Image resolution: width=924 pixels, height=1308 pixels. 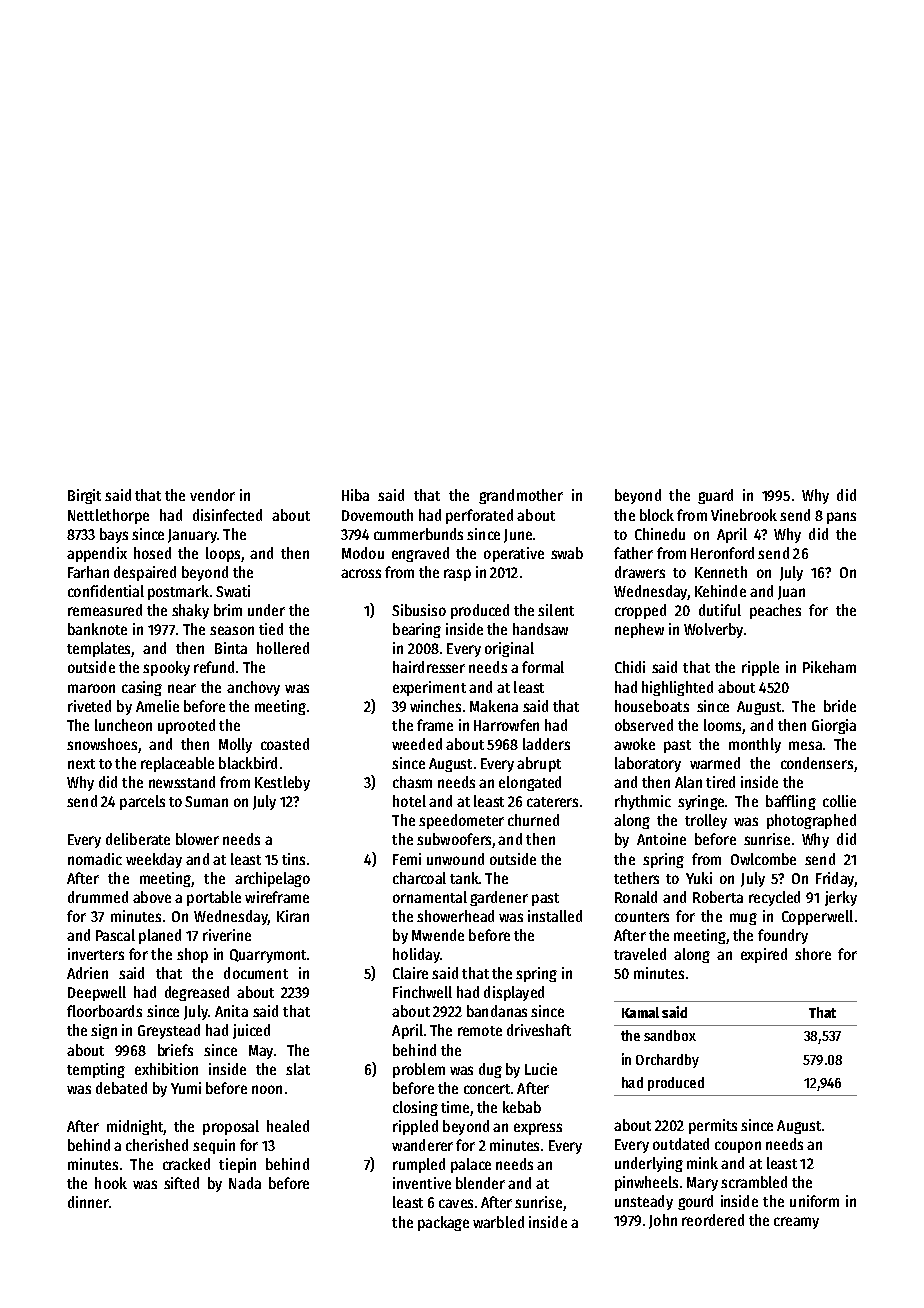 I want to click on Birgit, so click(x=84, y=496).
